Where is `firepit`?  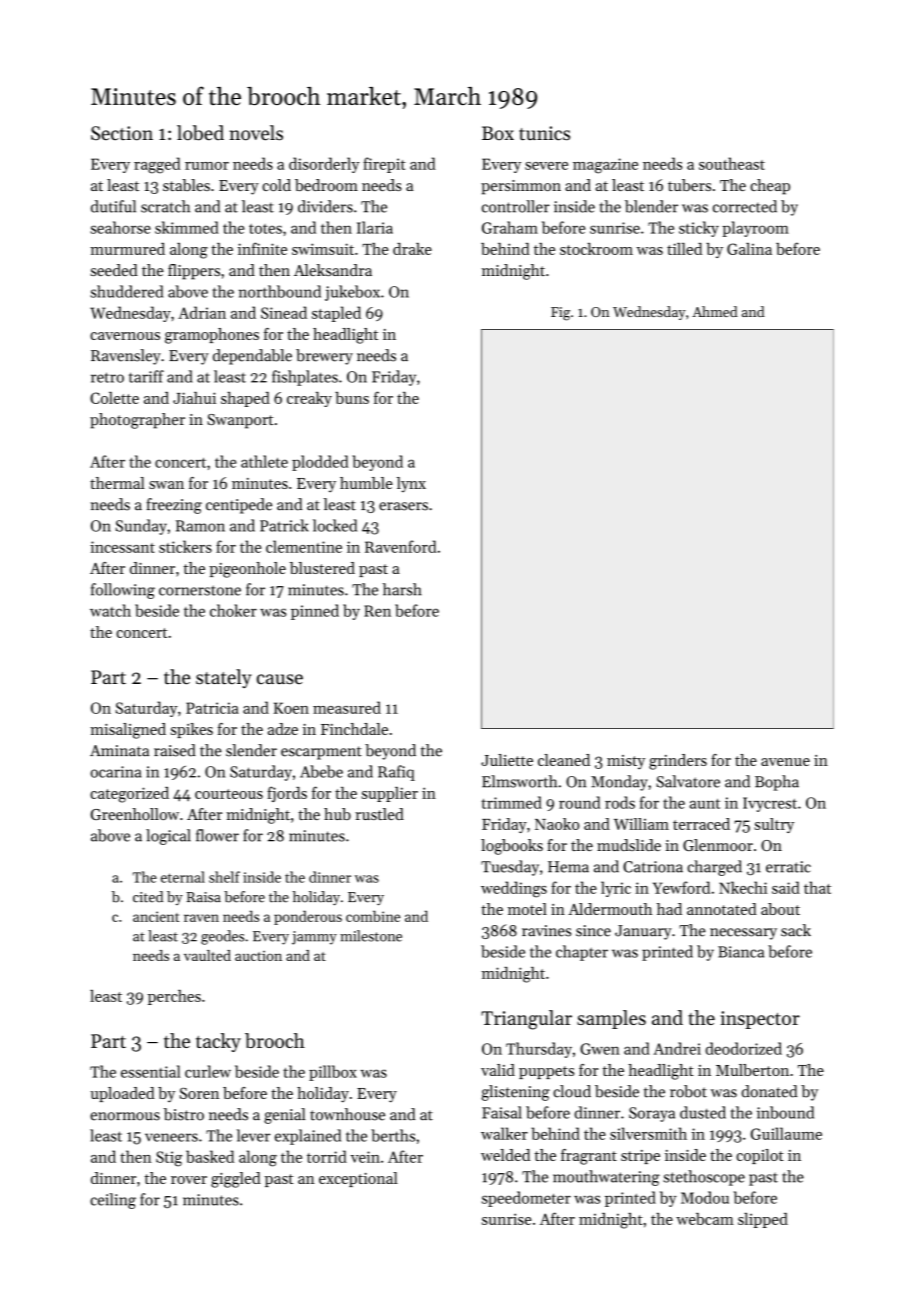 firepit is located at coordinates (384, 165).
